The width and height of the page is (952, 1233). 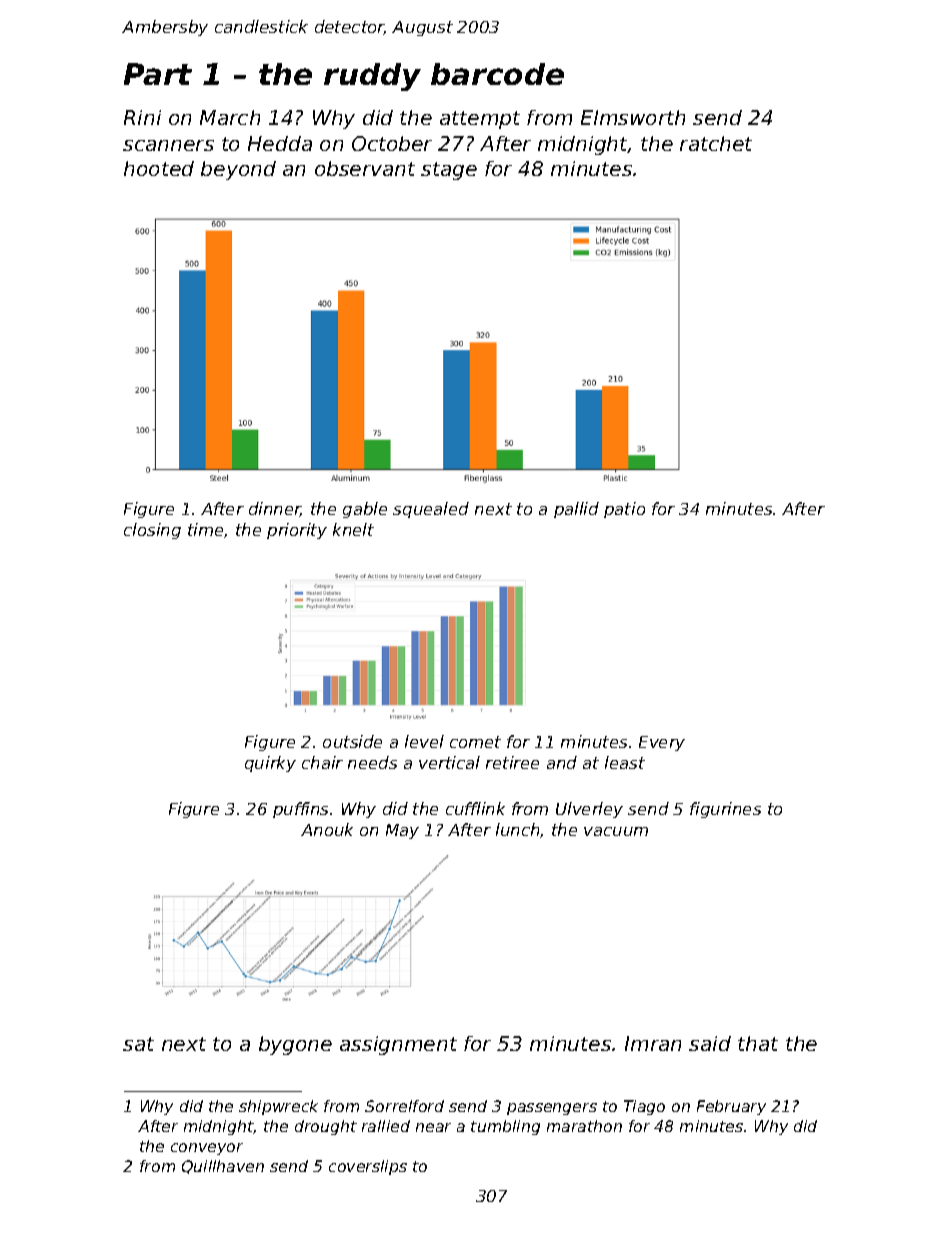 I want to click on near, so click(x=433, y=1127).
